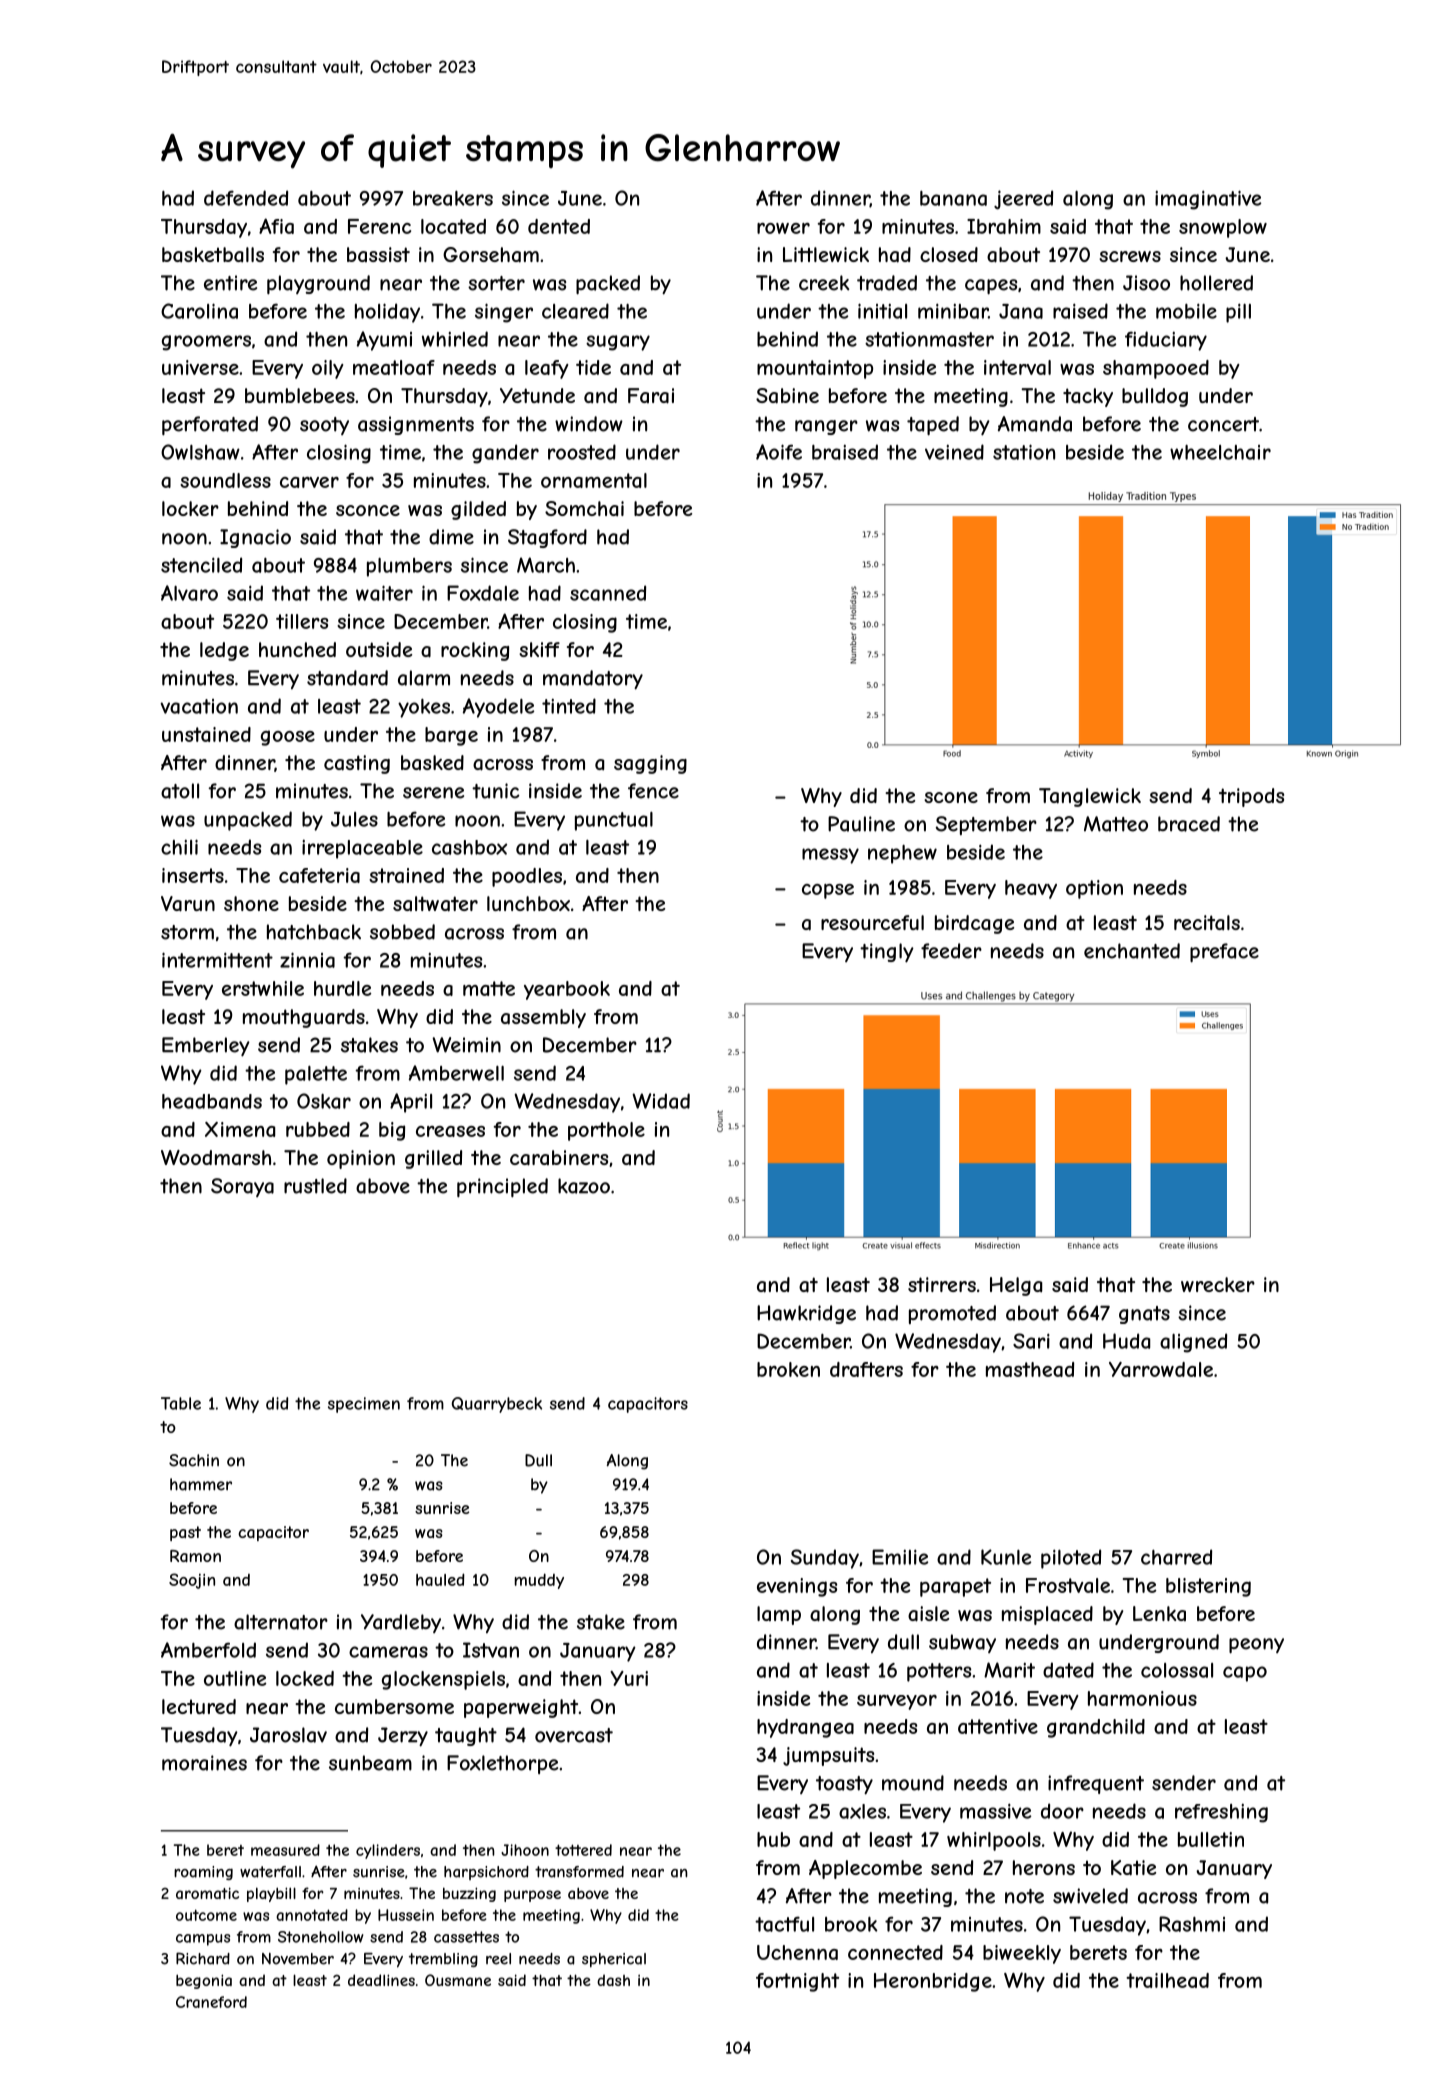 The width and height of the screenshot is (1450, 2100). Describe the element at coordinates (951, 797) in the screenshot. I see `scone` at that location.
